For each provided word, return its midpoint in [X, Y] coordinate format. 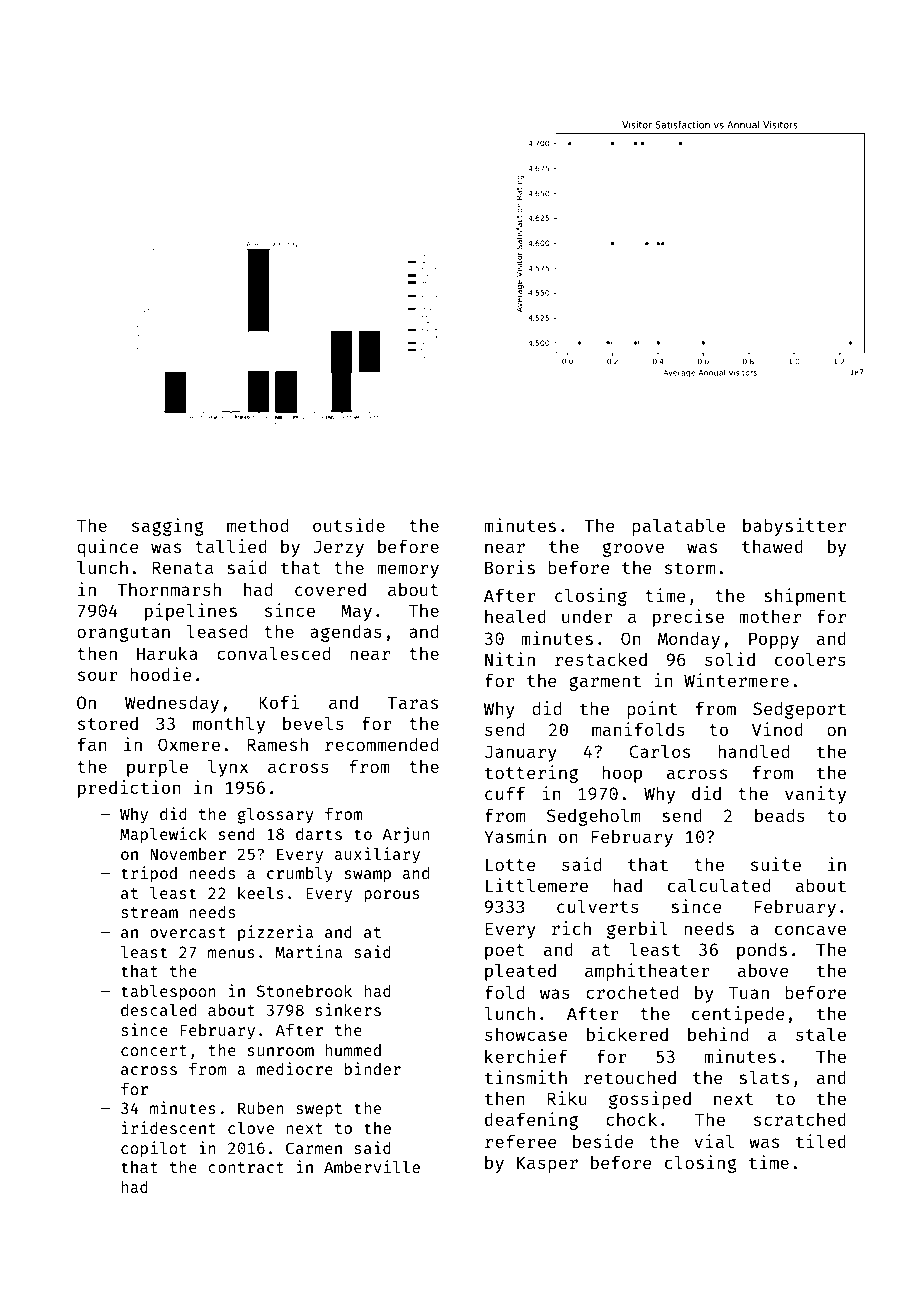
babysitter [794, 527]
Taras [412, 702]
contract [246, 1167]
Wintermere [736, 680]
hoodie [161, 674]
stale [821, 1034]
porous [392, 896]
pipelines [191, 612]
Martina [308, 951]
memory [408, 571]
